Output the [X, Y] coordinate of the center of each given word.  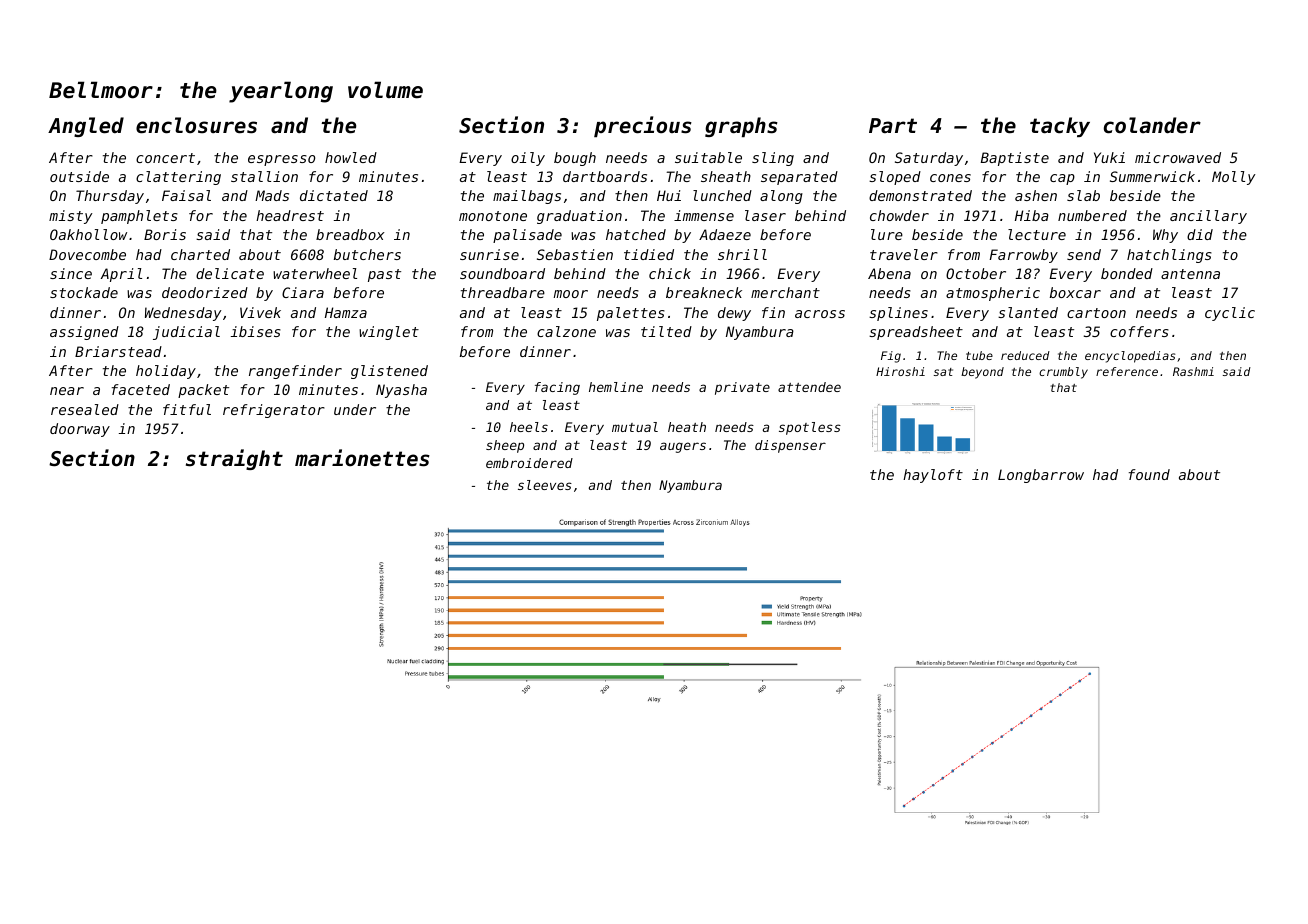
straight [234, 459]
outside [79, 176]
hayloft [933, 476]
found [1149, 474]
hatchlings [1169, 256]
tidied [649, 254]
